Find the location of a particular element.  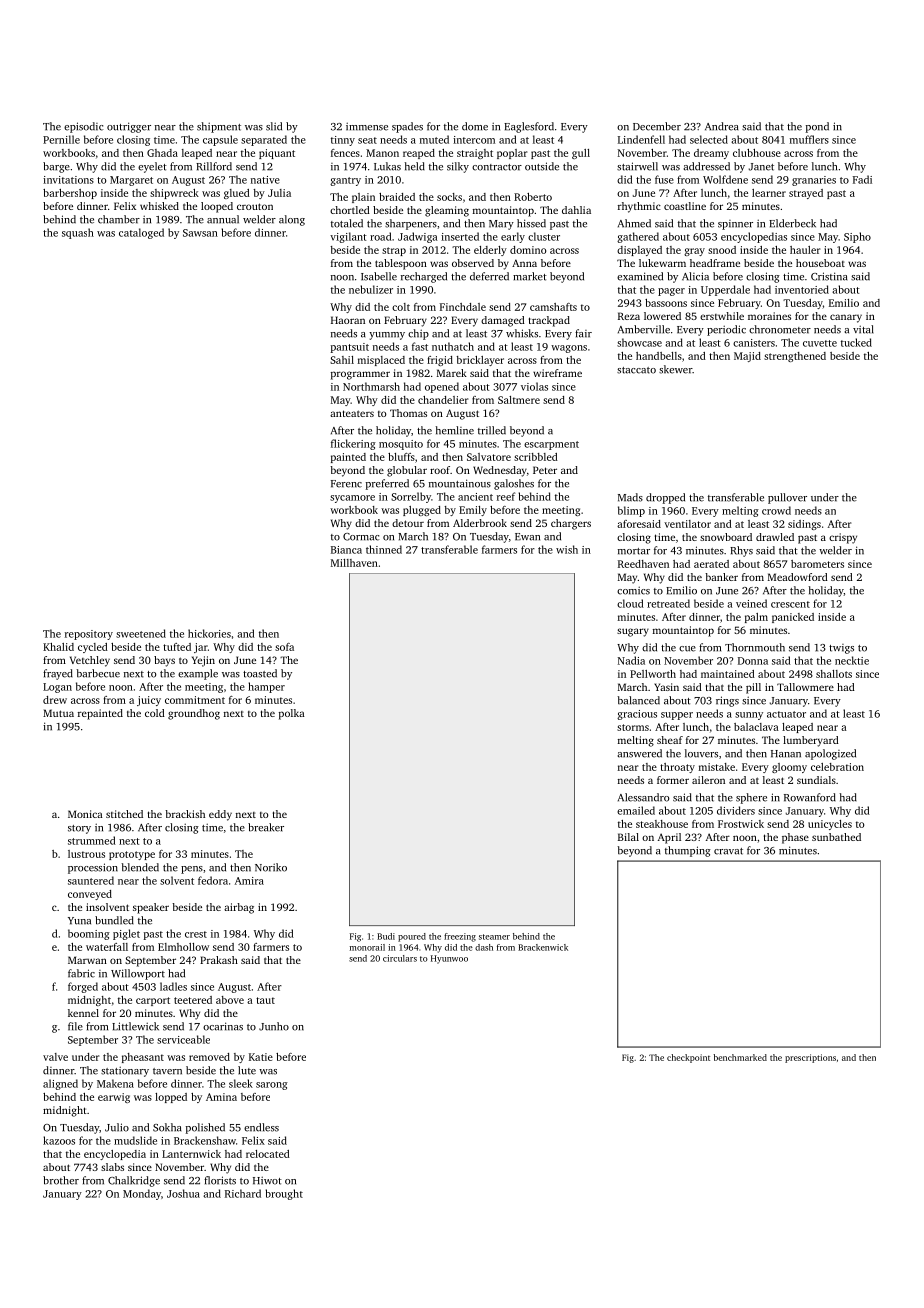

drew is located at coordinates (55, 700).
